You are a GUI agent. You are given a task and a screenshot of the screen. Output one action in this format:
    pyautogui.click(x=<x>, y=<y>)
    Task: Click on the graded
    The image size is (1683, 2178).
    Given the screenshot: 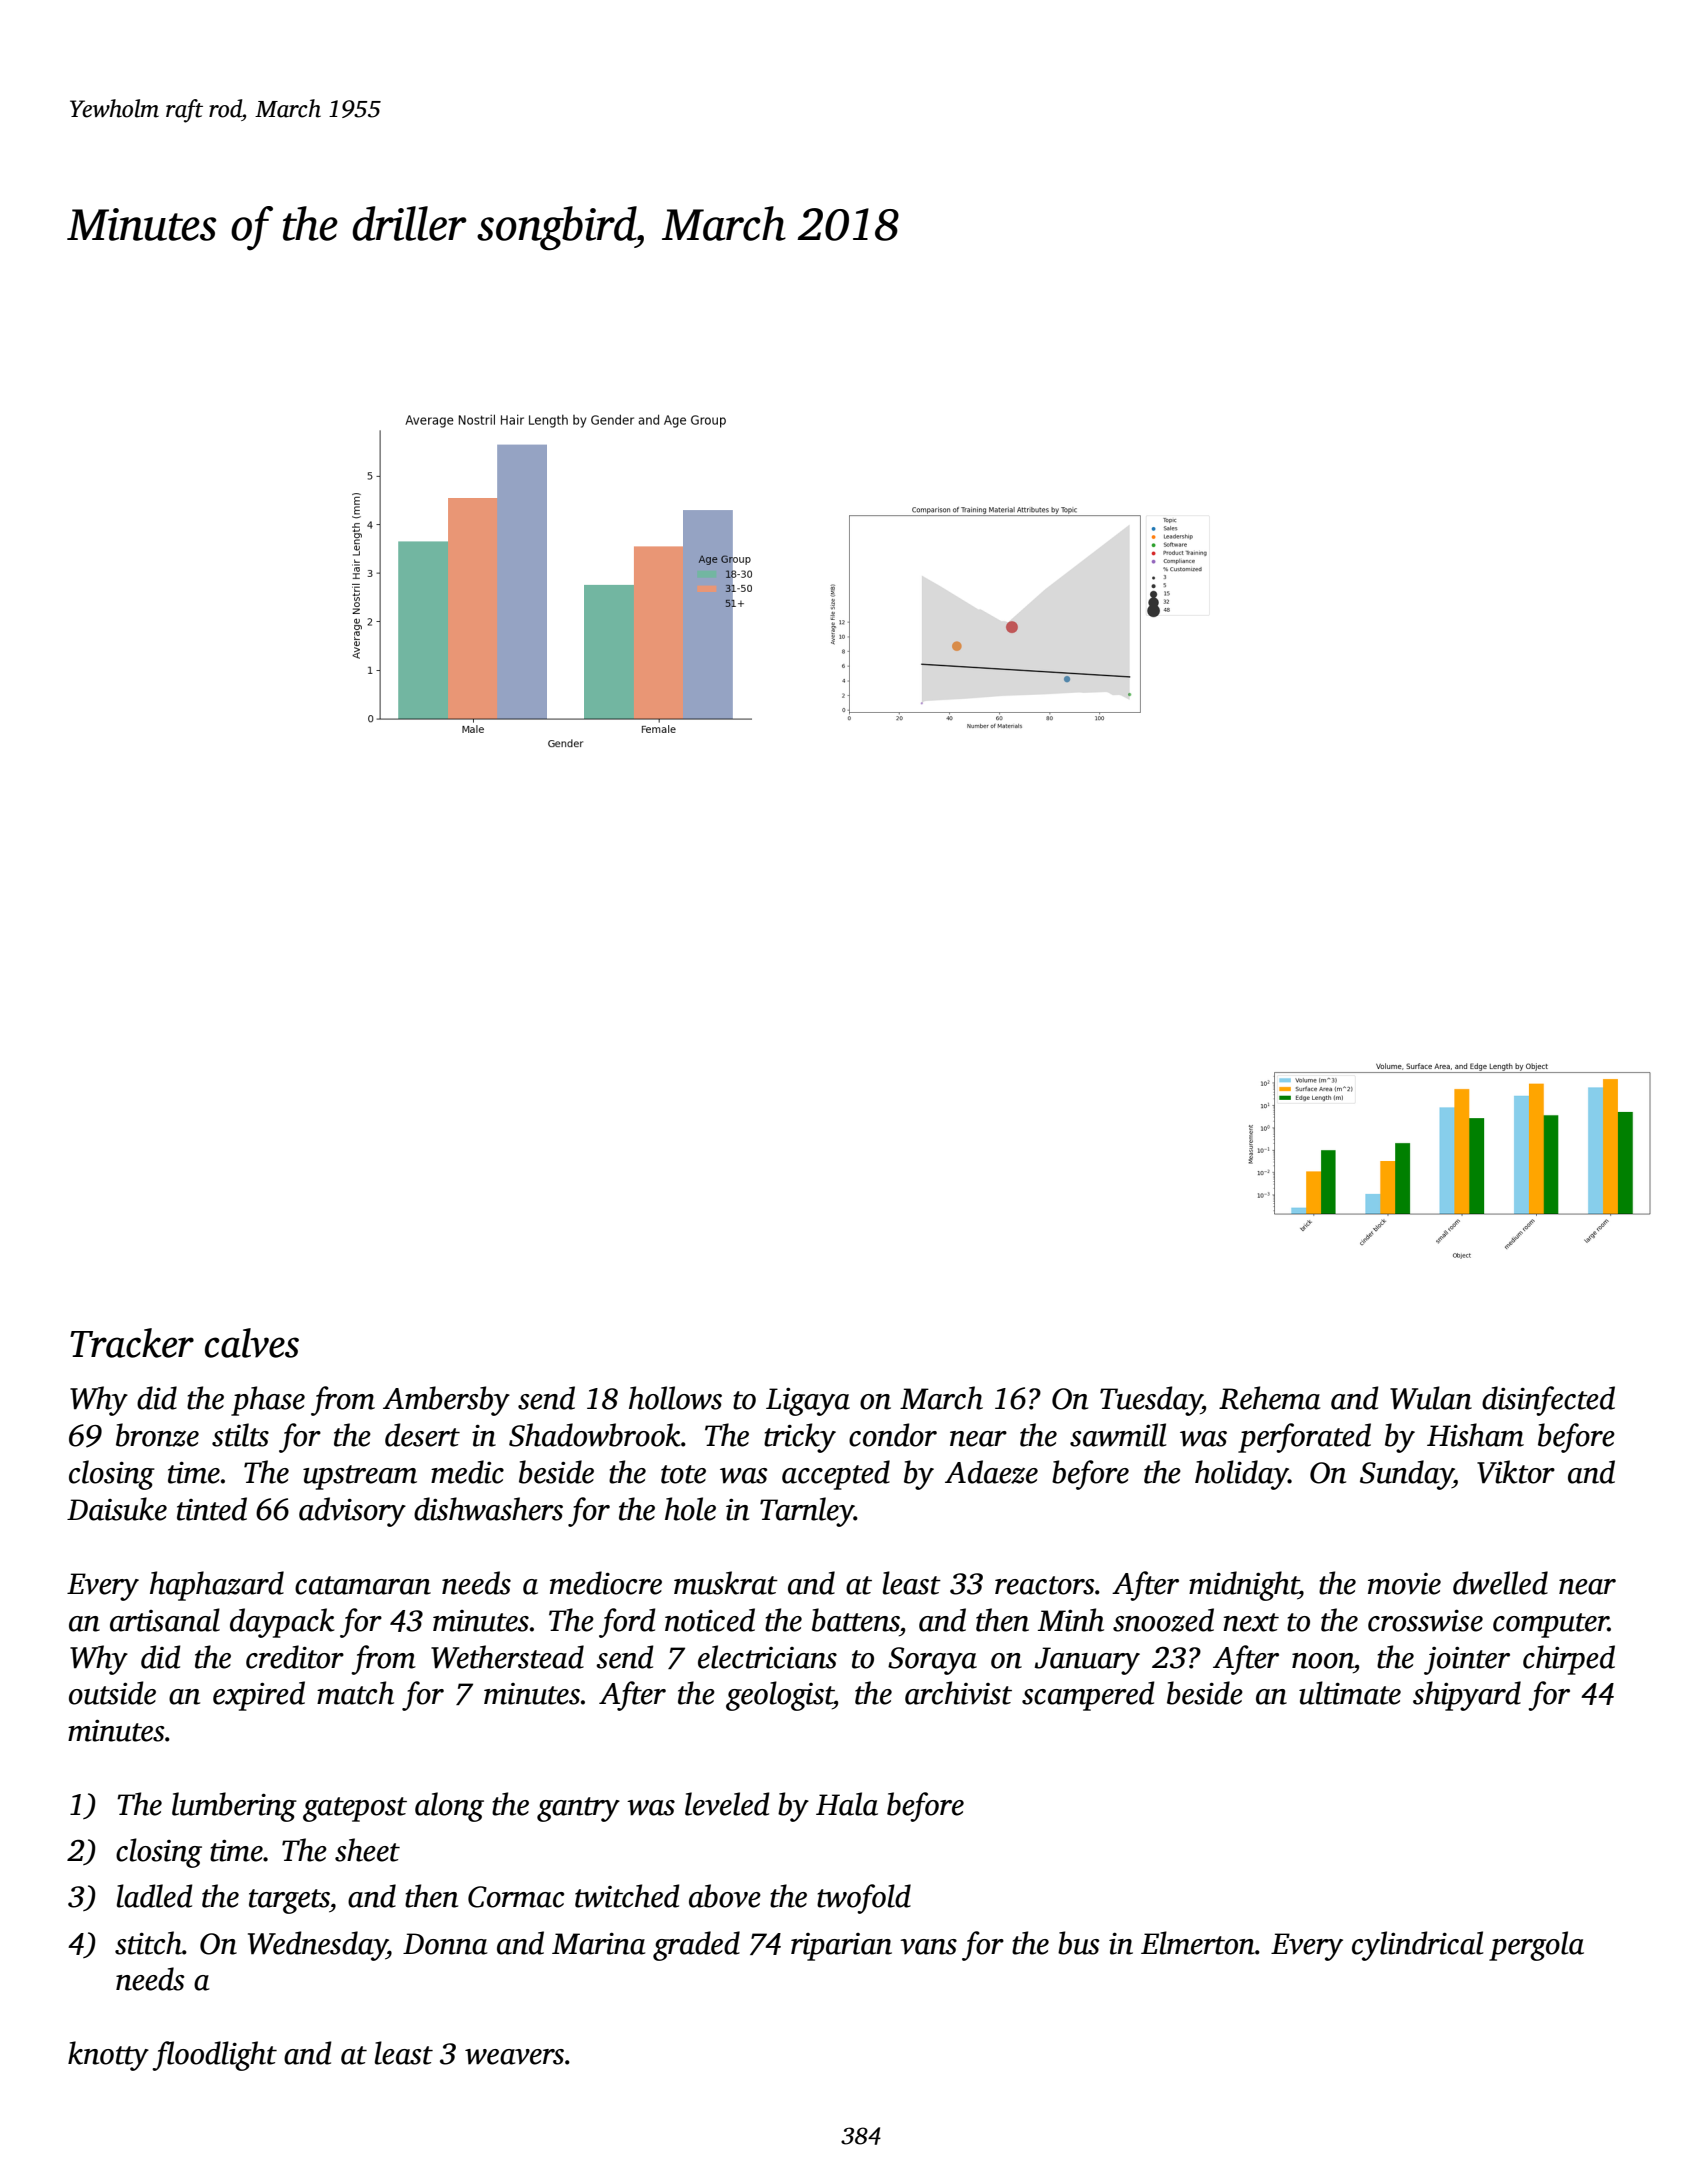 What is the action you would take?
    pyautogui.click(x=696, y=1946)
